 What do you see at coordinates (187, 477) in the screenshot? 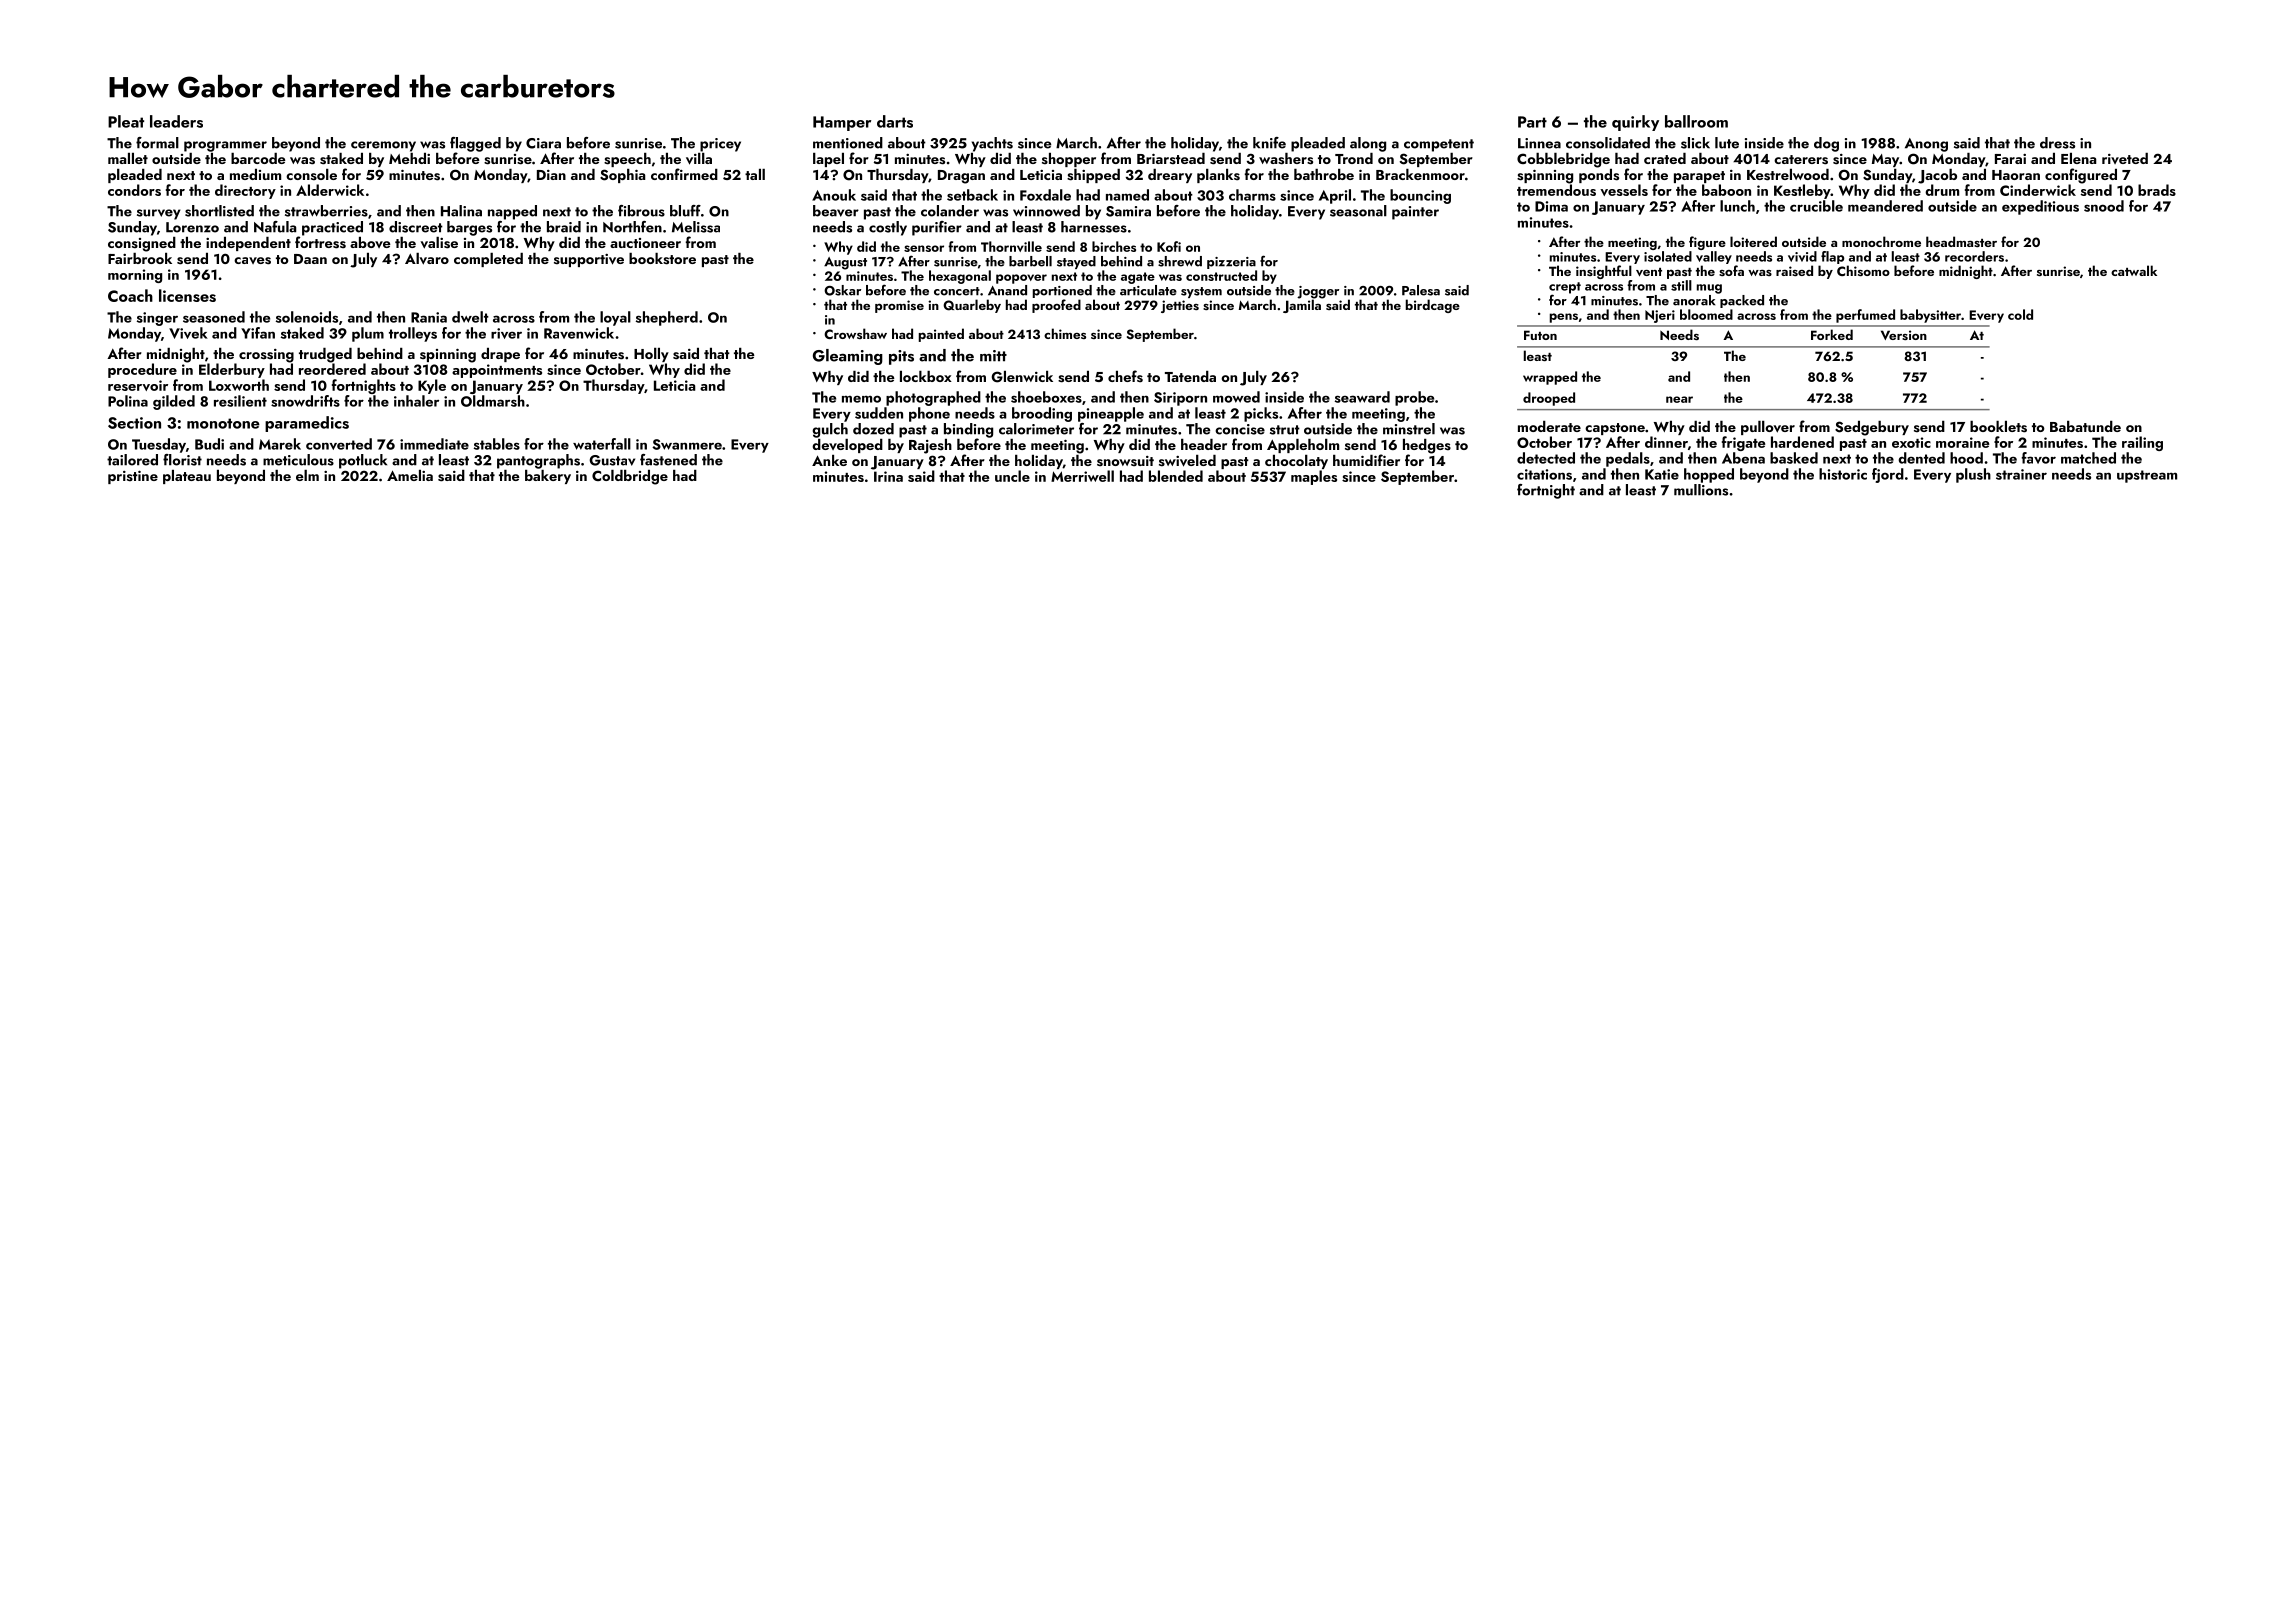
I see `plateau` at bounding box center [187, 477].
